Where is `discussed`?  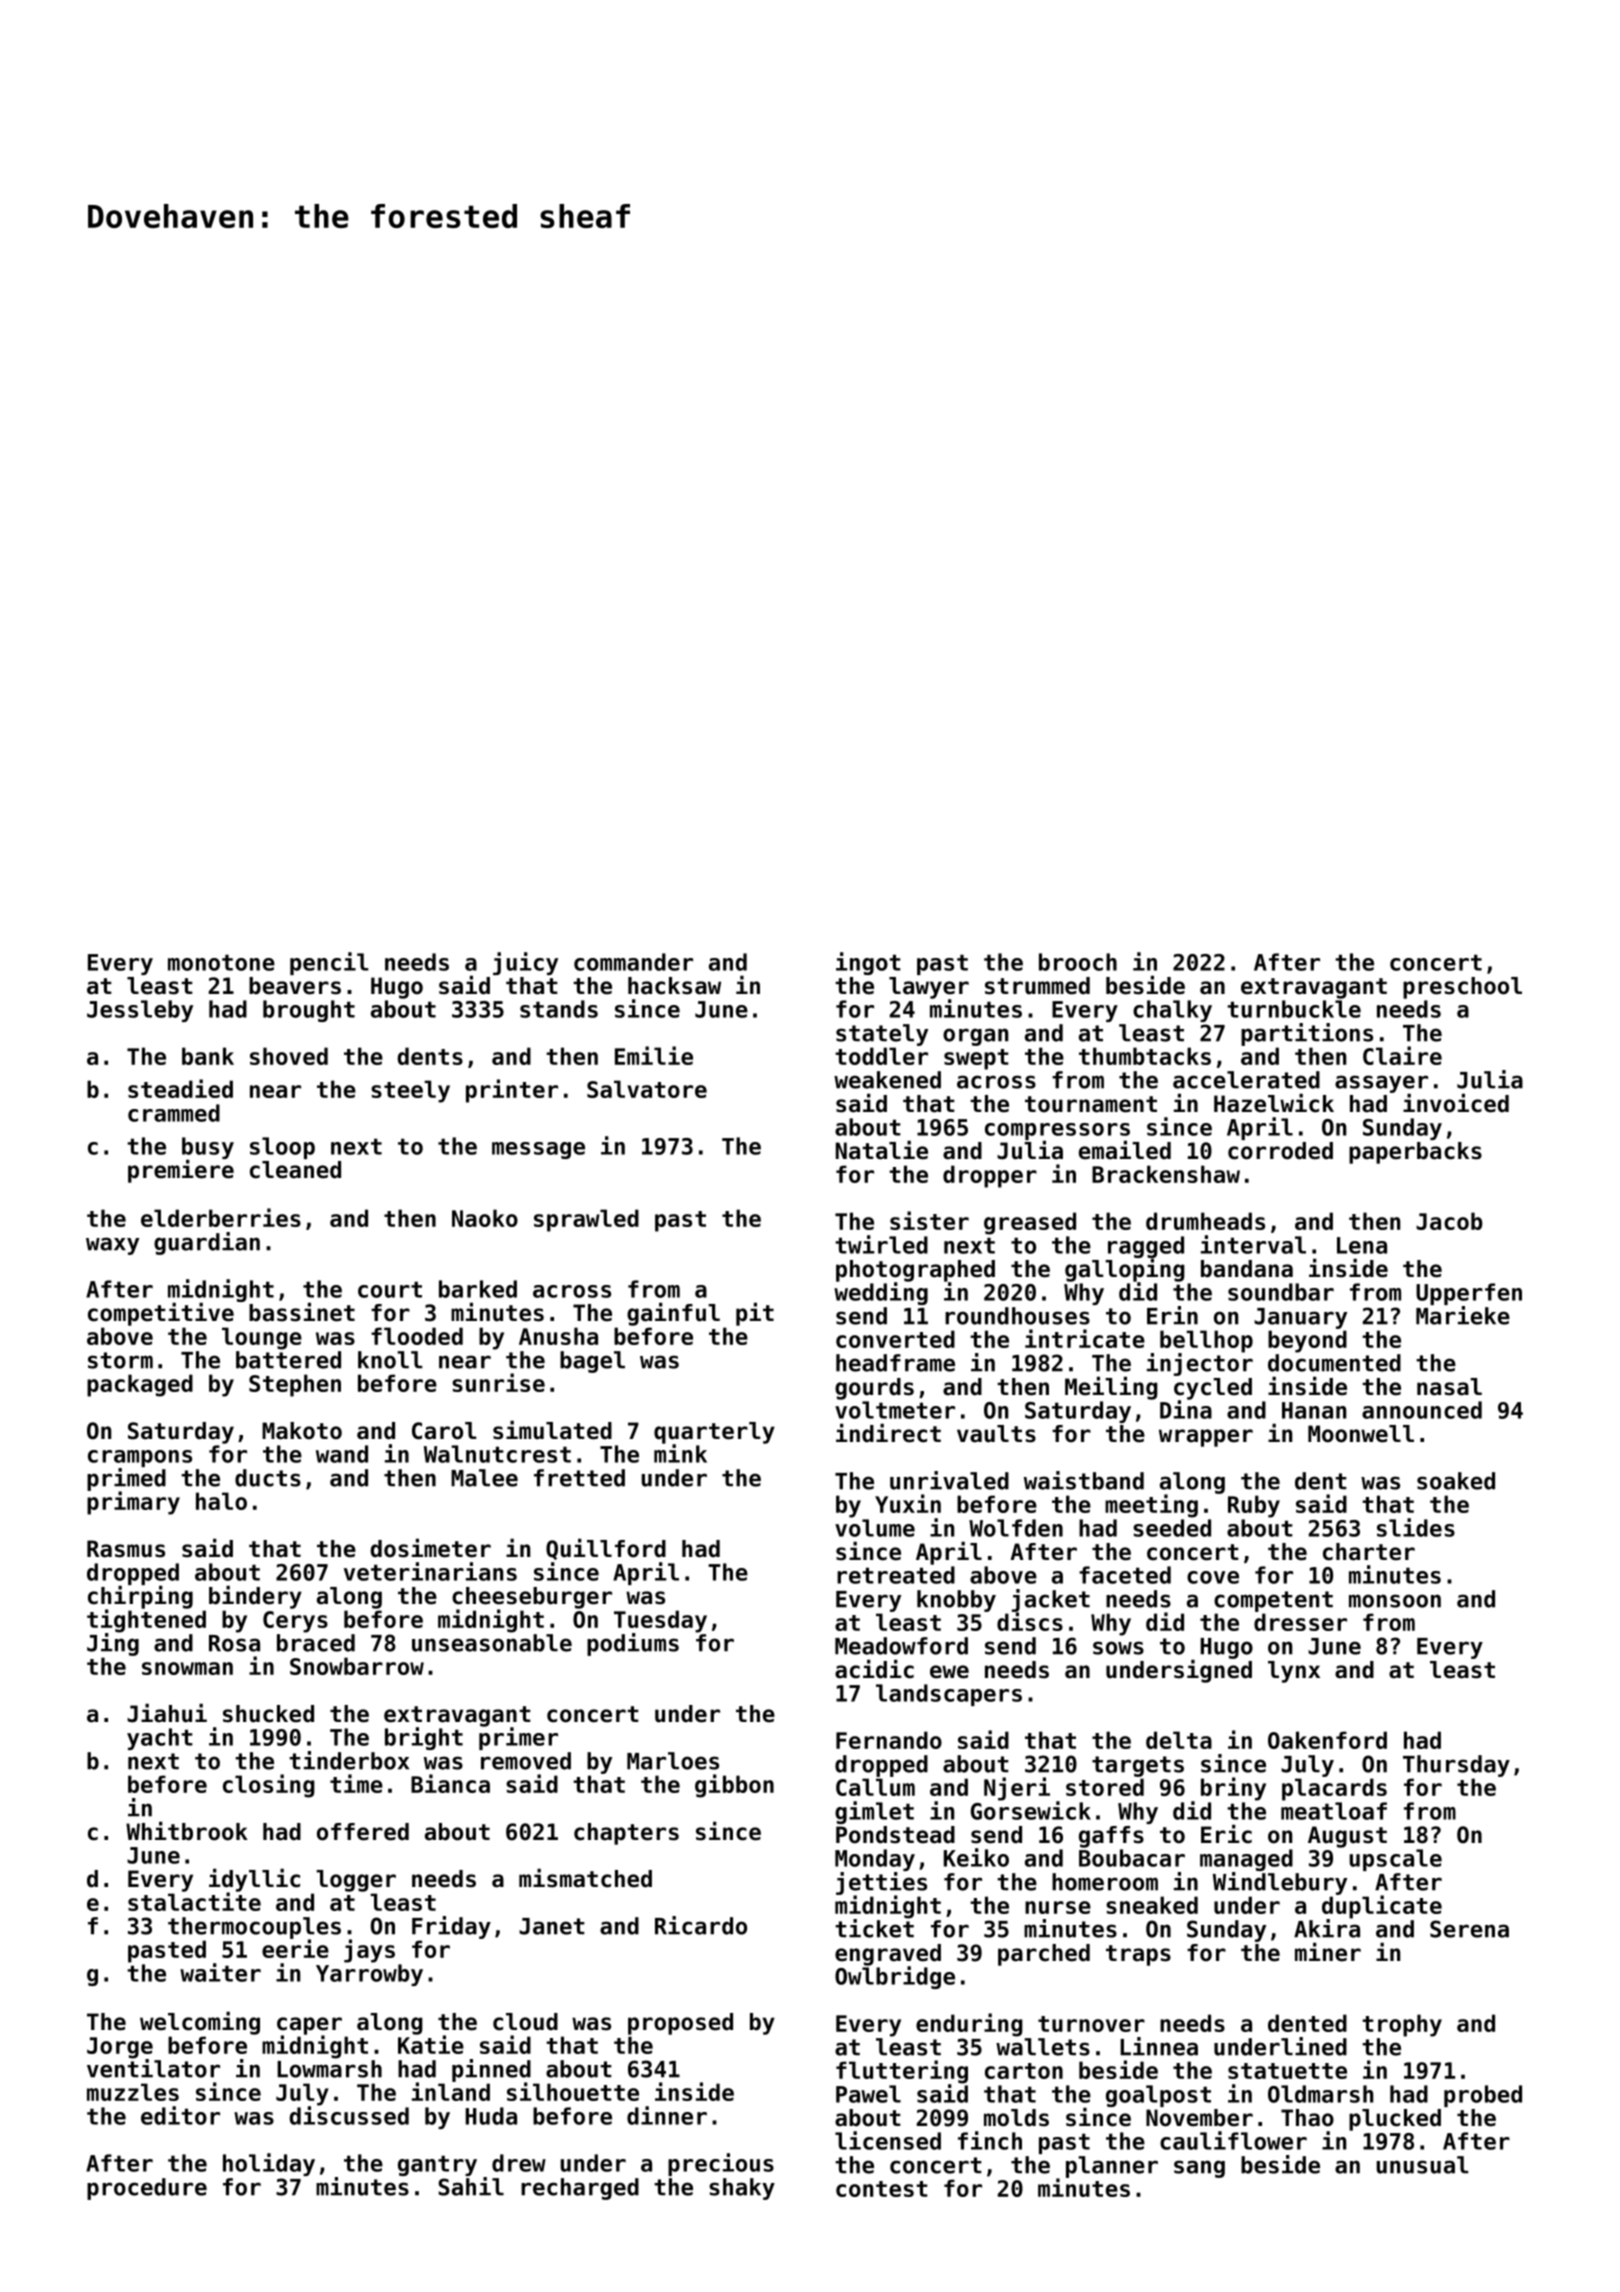
discussed is located at coordinates (349, 2115).
